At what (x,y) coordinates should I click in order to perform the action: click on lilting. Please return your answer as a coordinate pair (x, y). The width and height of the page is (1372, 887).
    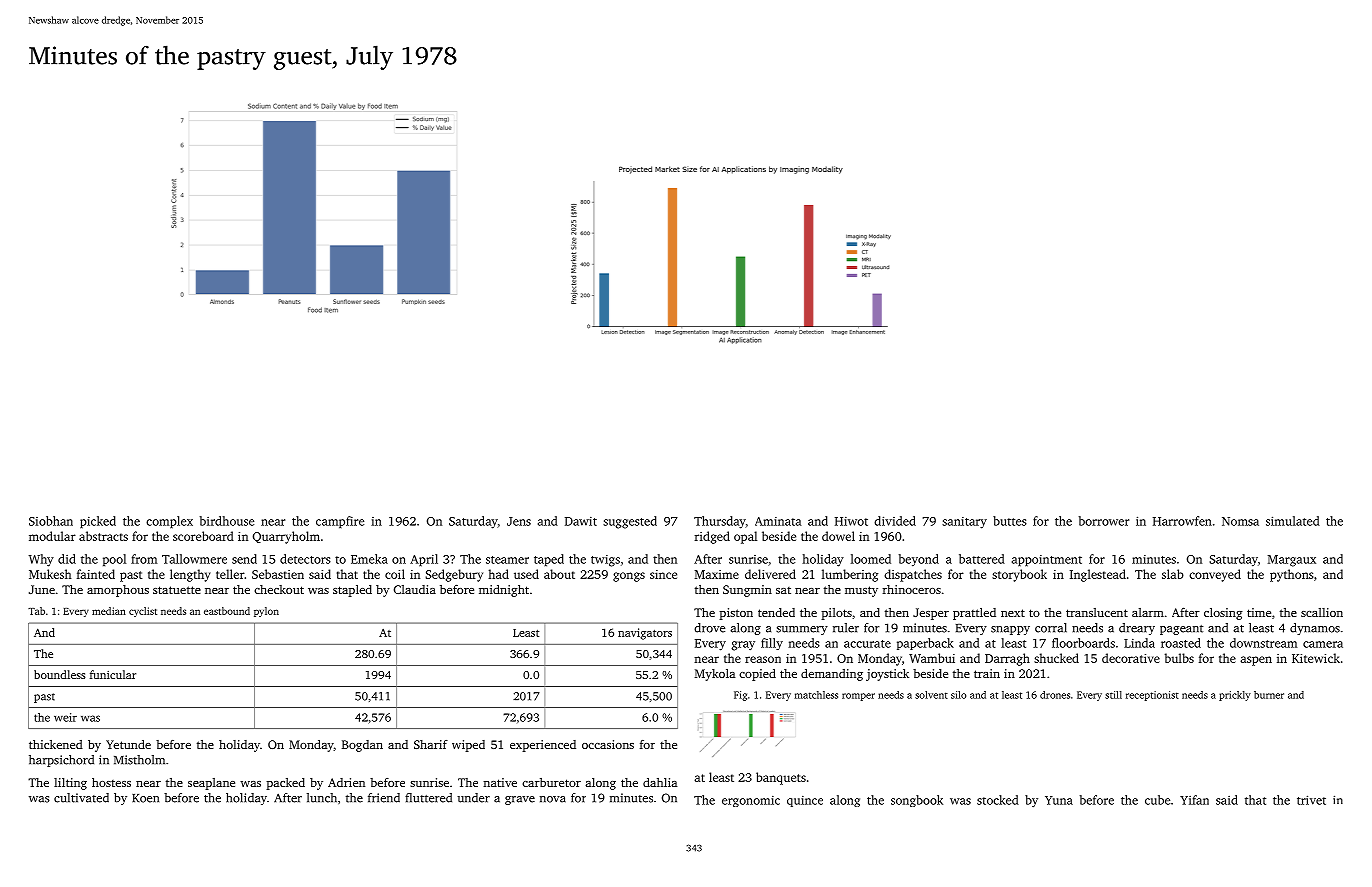
    Looking at the image, I should click on (70, 784).
